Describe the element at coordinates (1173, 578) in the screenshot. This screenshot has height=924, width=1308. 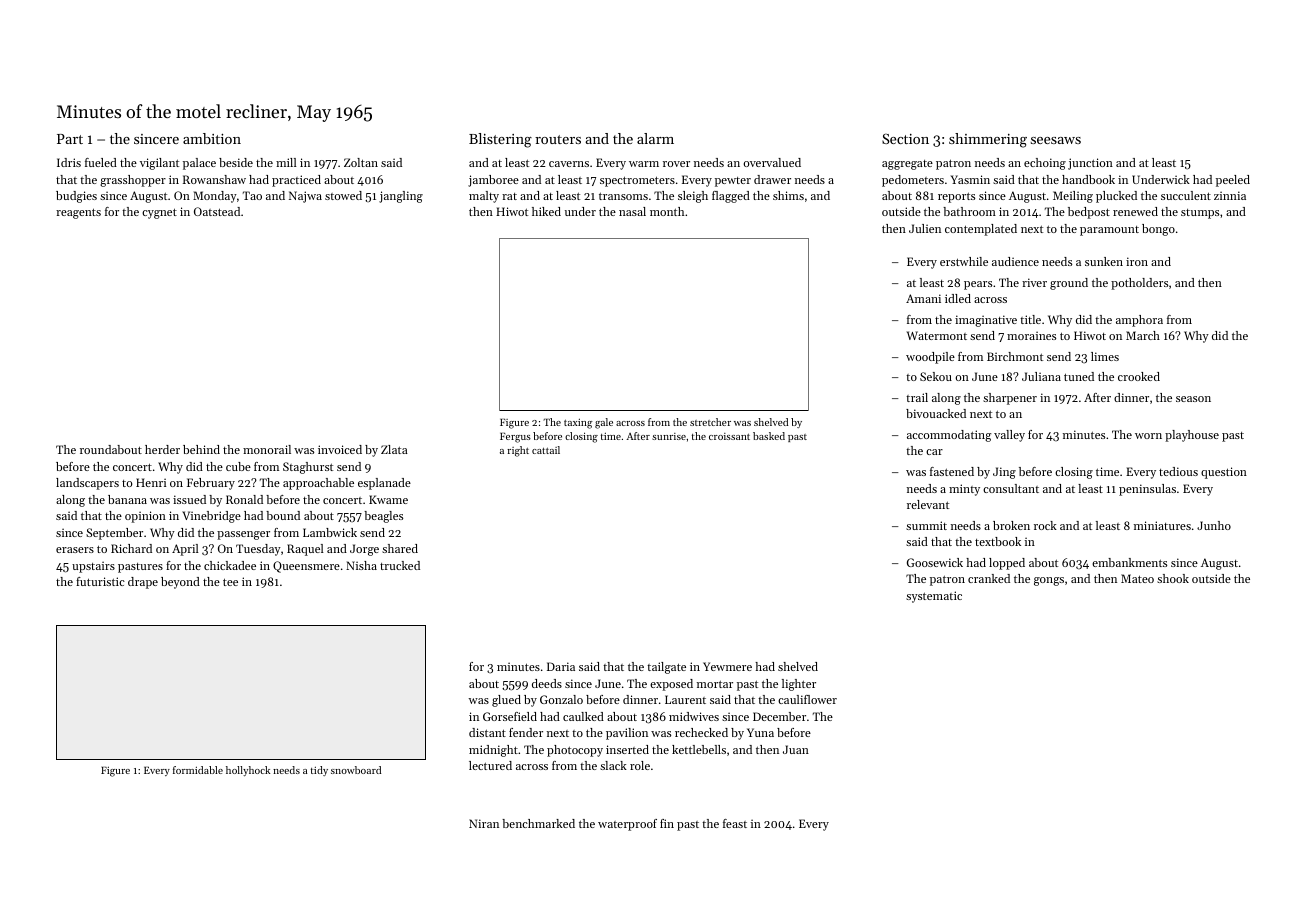
I see `shook` at that location.
